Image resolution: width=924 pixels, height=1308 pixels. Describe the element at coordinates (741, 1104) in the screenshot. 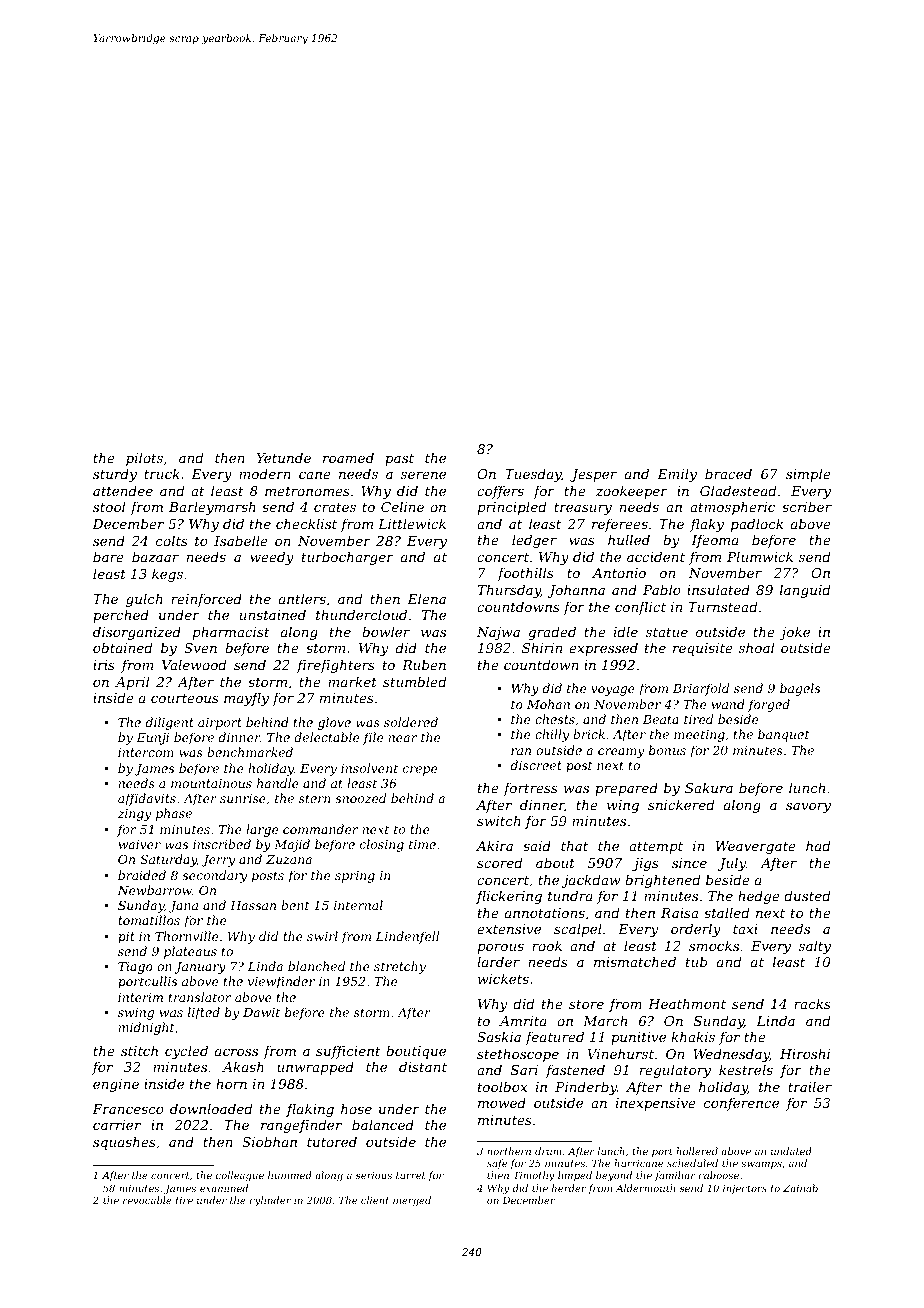

I see `conference` at that location.
